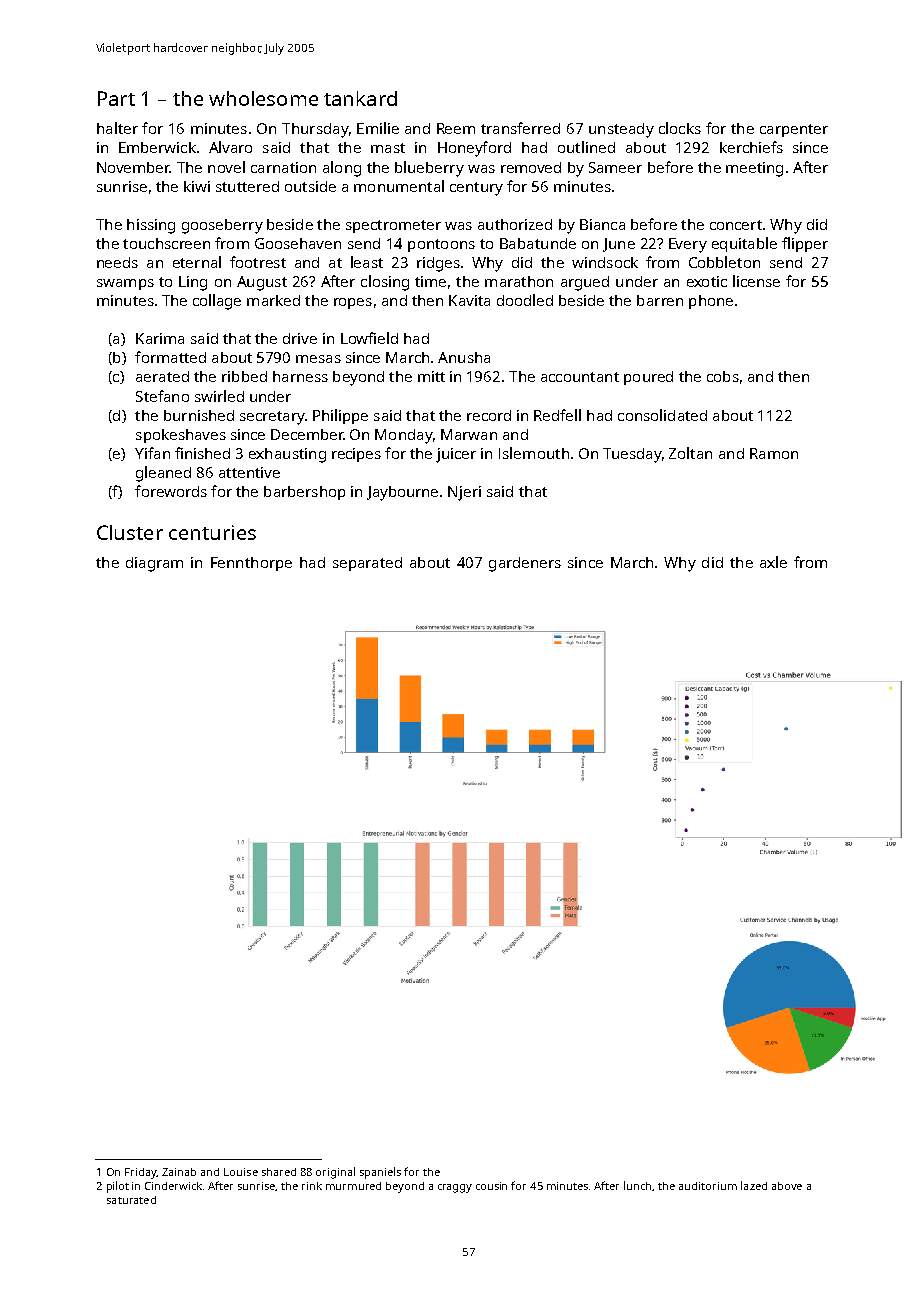  I want to click on Fennthorpe, so click(251, 564).
